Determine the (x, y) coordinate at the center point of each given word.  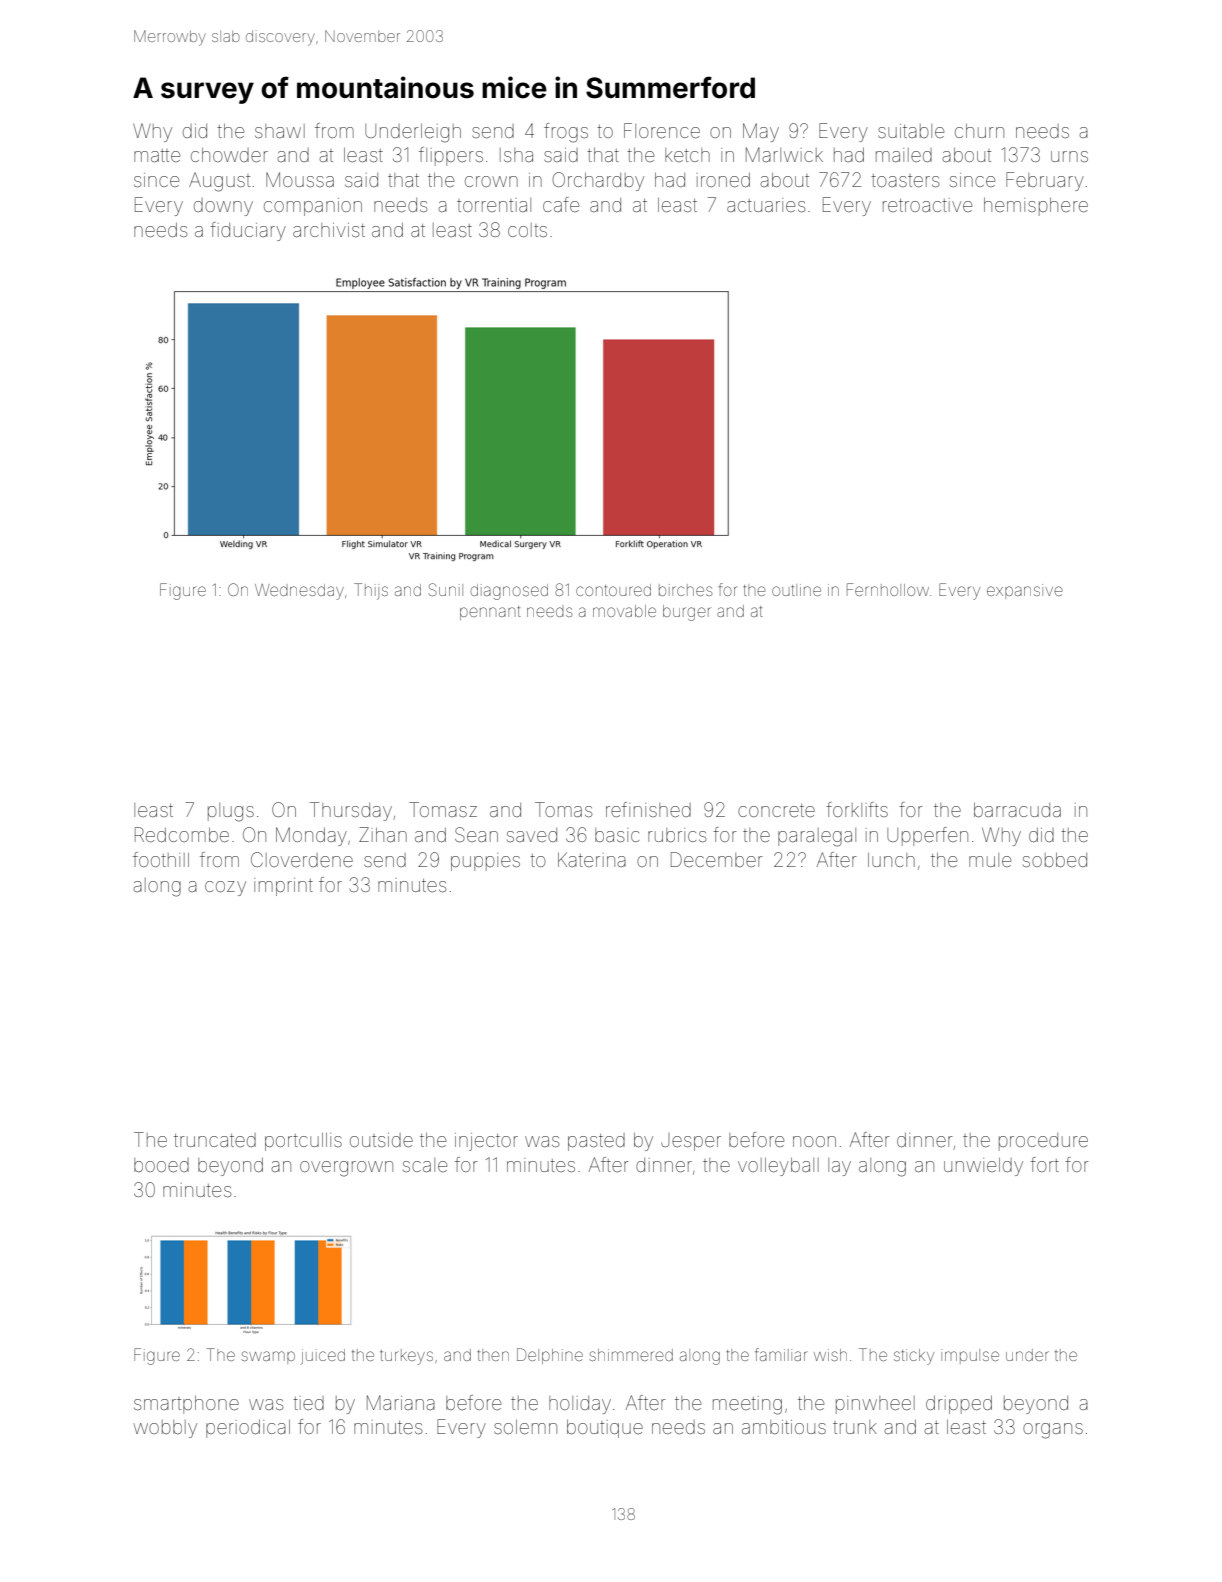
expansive (1025, 591)
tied (308, 1403)
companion (313, 207)
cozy (225, 888)
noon (814, 1141)
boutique (605, 1429)
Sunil (446, 589)
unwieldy (983, 1167)
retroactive (927, 205)
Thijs (371, 591)
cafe (561, 204)
